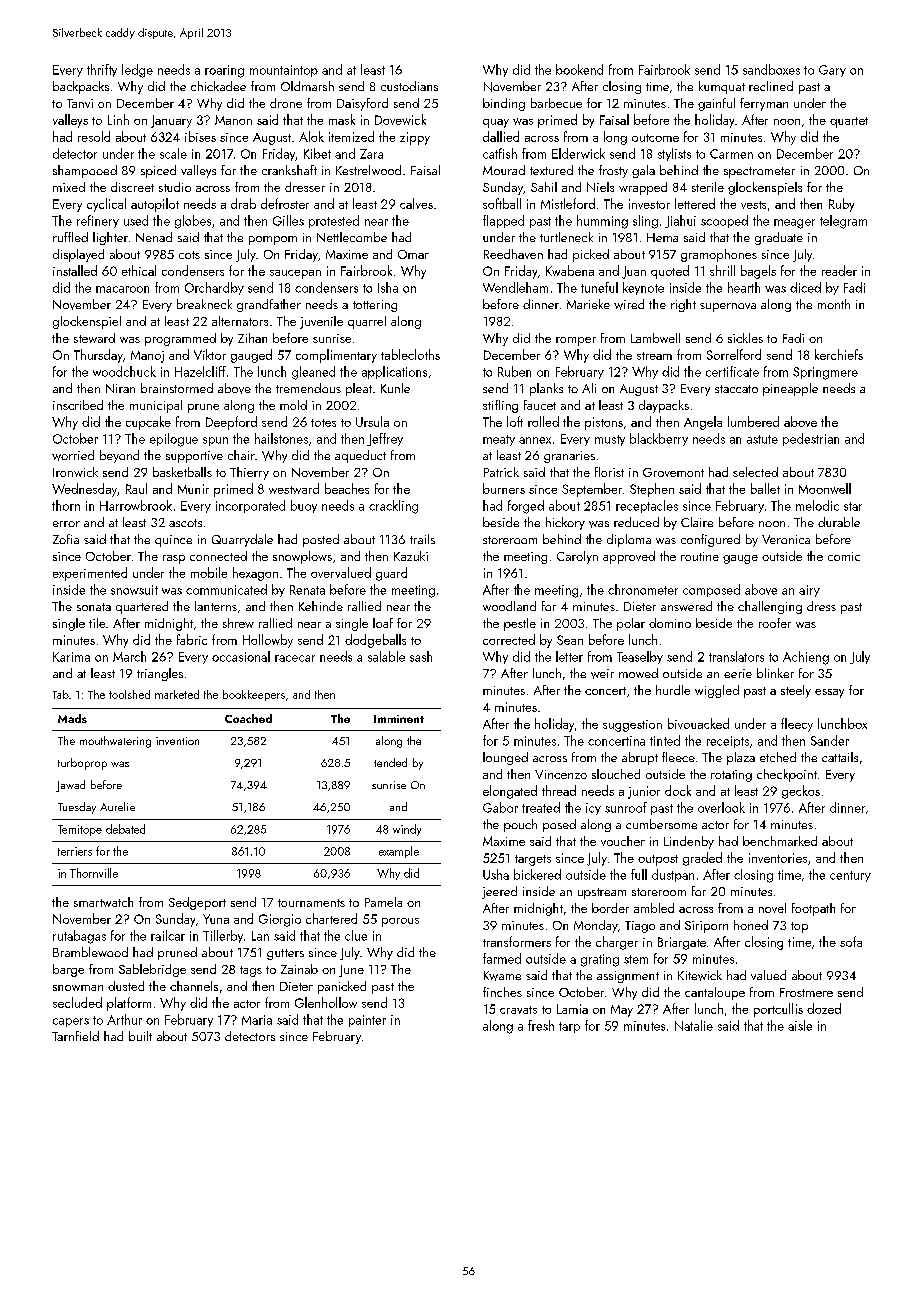  What do you see at coordinates (69, 187) in the screenshot?
I see `mixed` at bounding box center [69, 187].
